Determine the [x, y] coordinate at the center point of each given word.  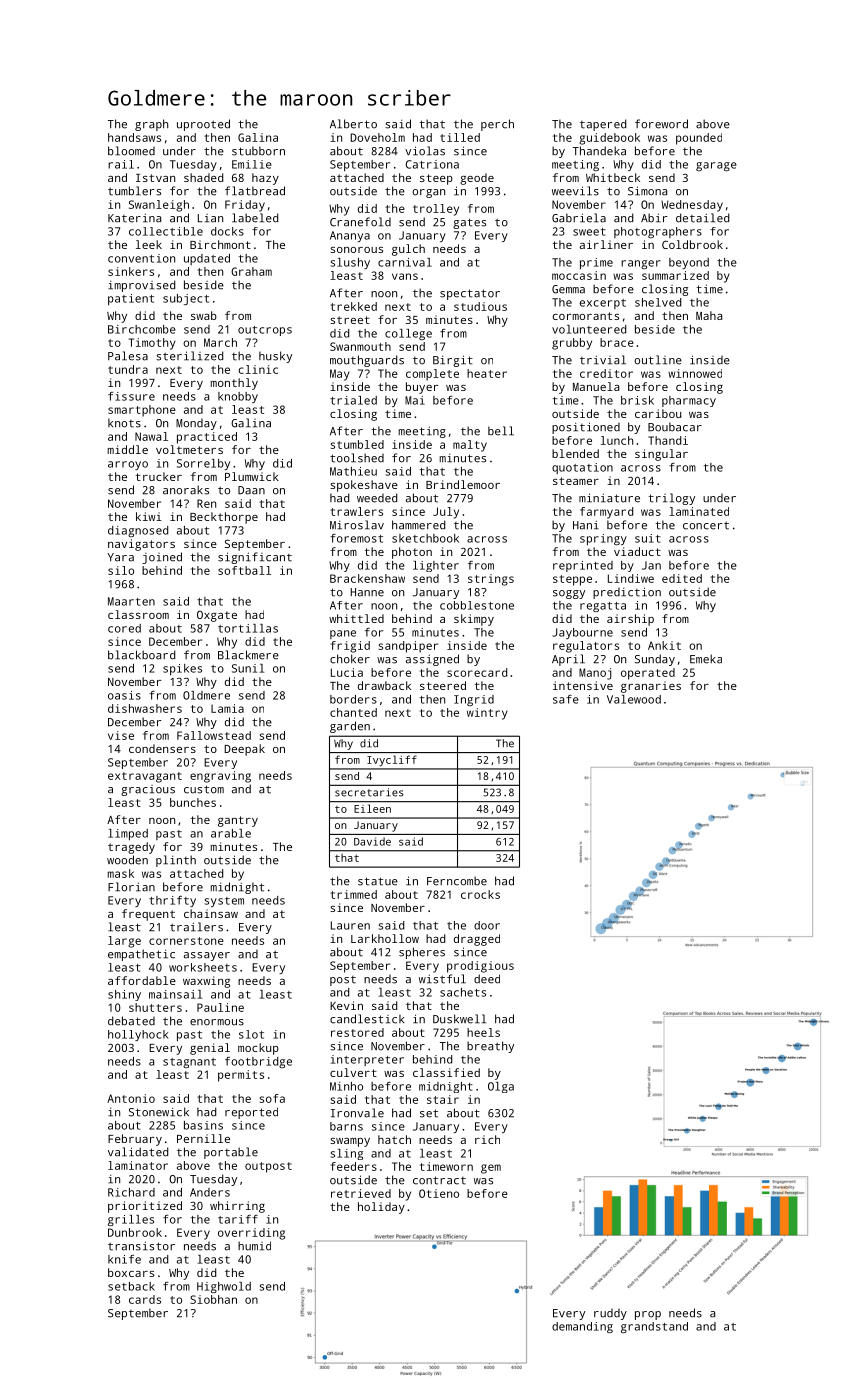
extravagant [145, 777]
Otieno [439, 1193]
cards [145, 1299]
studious [480, 306]
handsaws [134, 137]
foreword [661, 124]
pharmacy [689, 401]
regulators [586, 647]
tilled [460, 137]
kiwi [149, 516]
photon [412, 553]
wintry [487, 714]
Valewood [634, 699]
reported [251, 1113]
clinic [258, 369]
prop [648, 1315]
